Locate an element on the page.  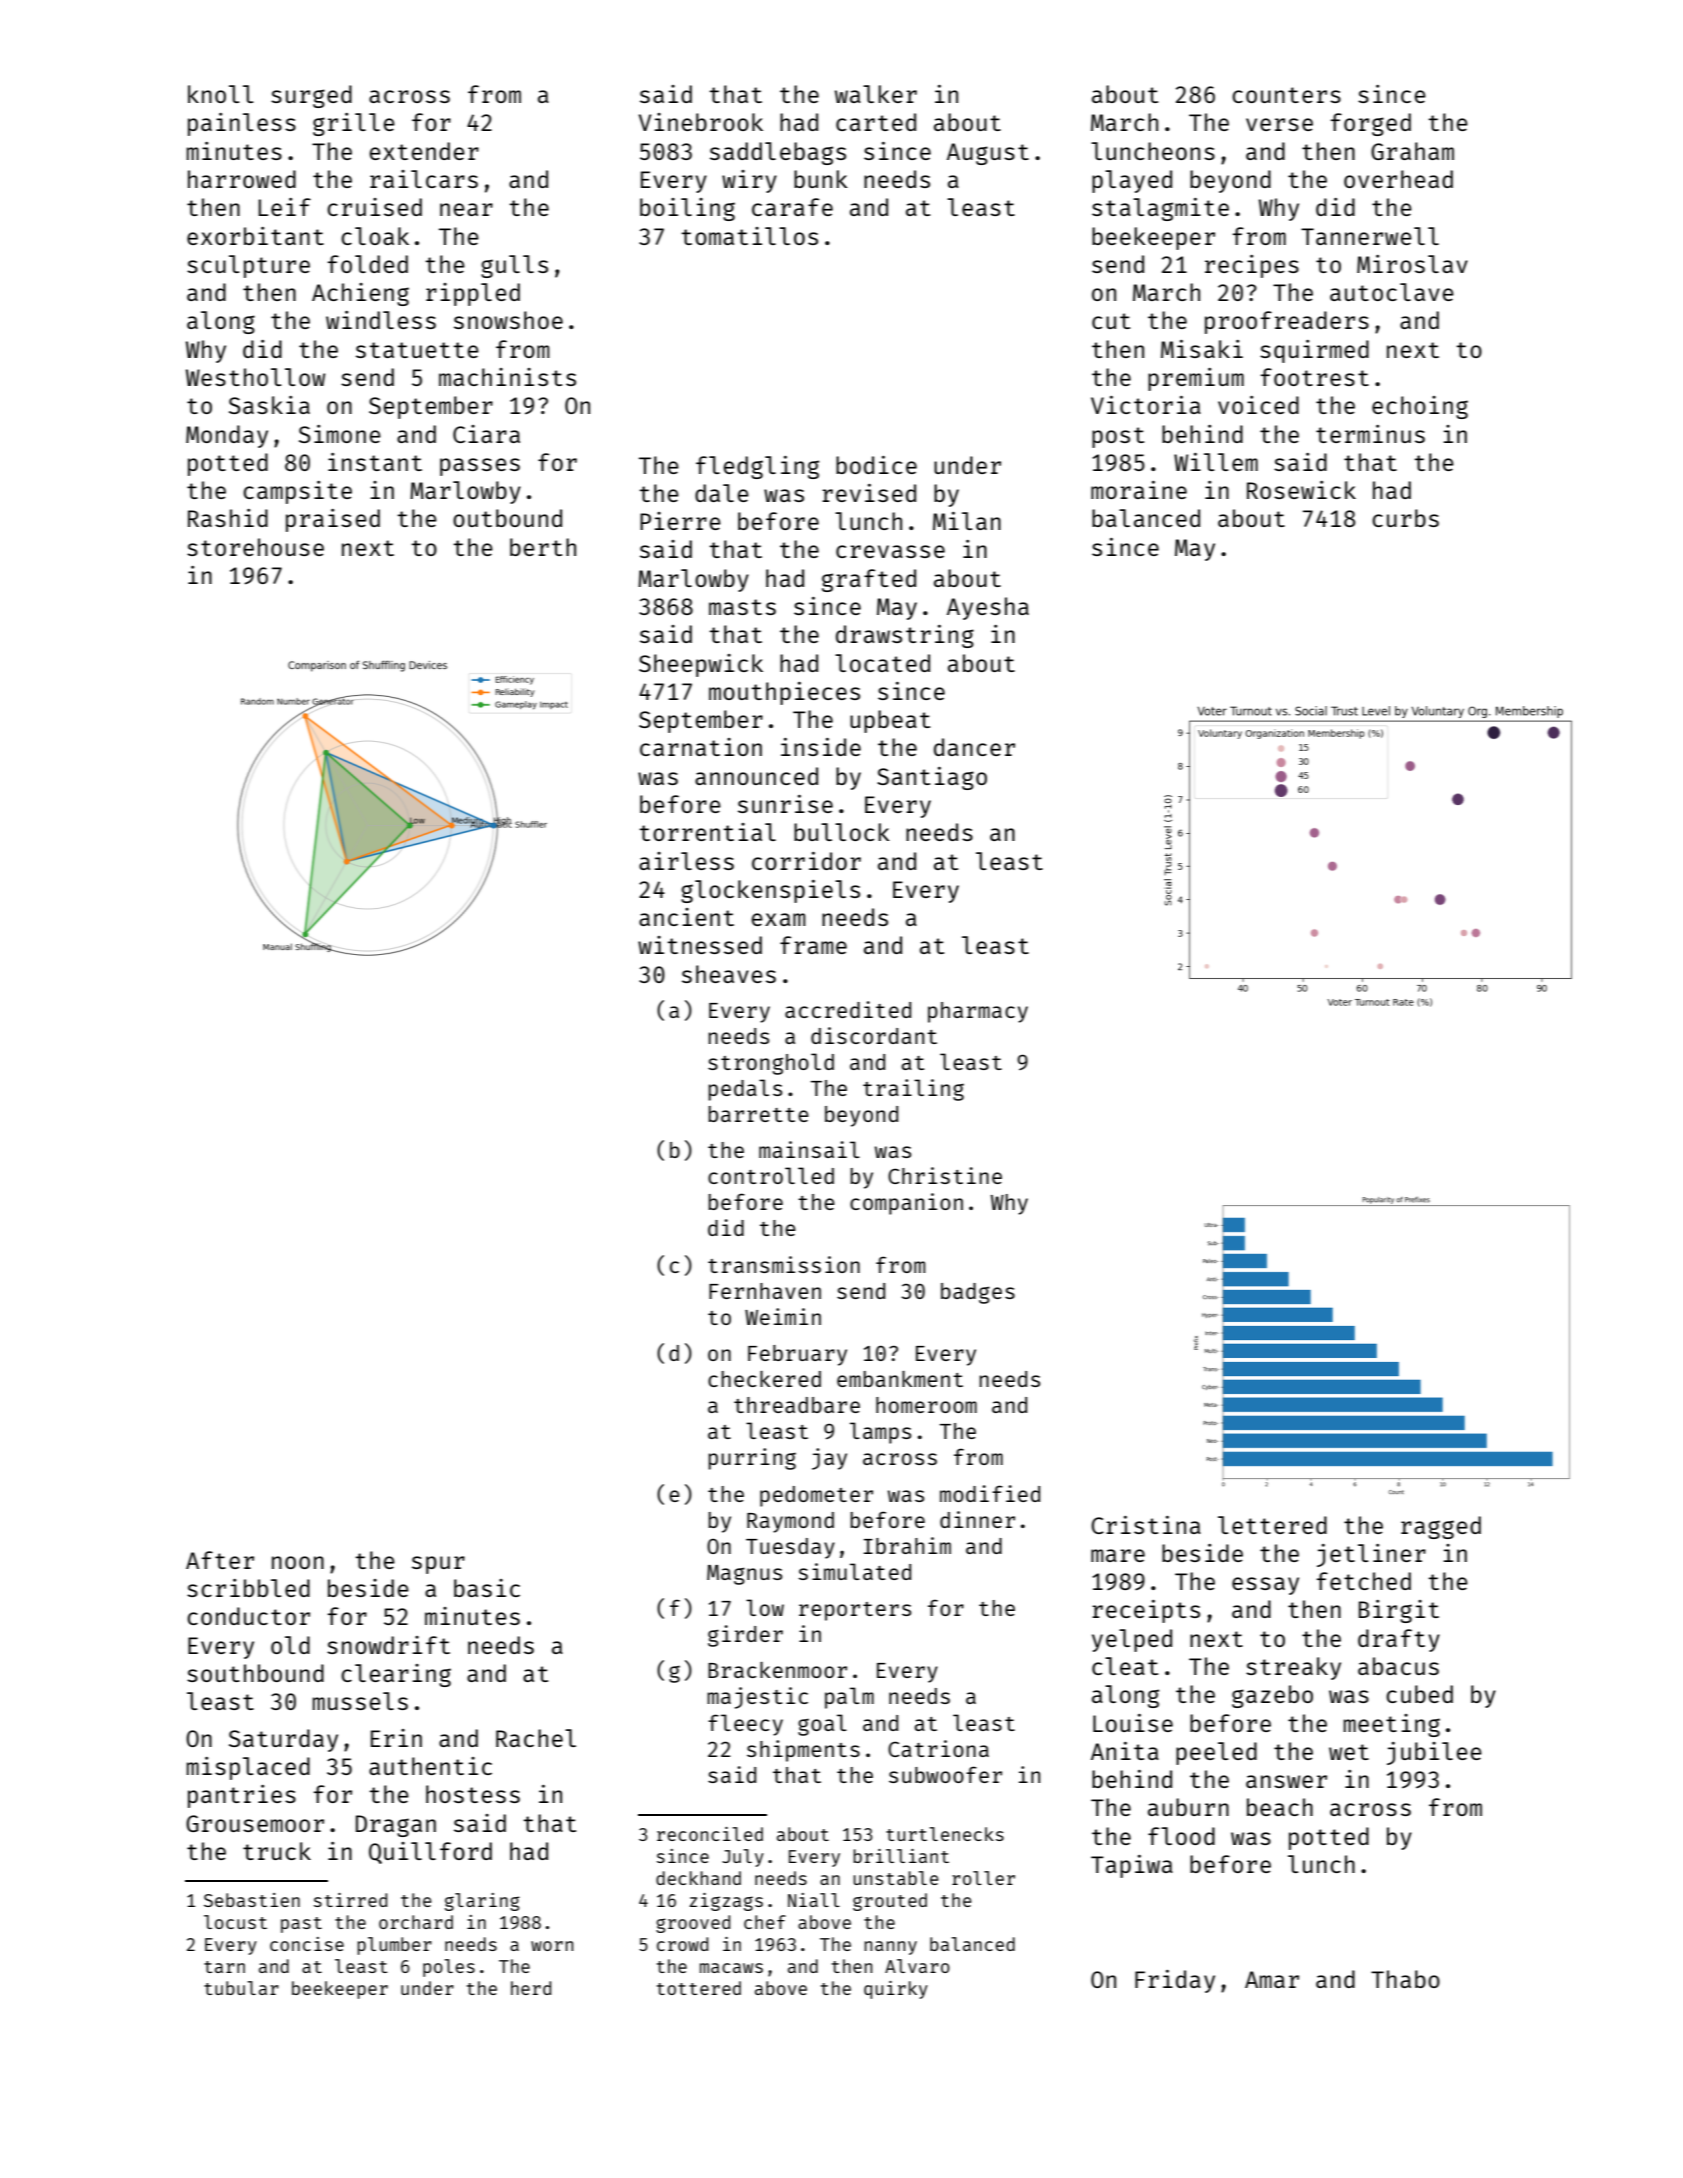
Vinebrook is located at coordinates (701, 122).
